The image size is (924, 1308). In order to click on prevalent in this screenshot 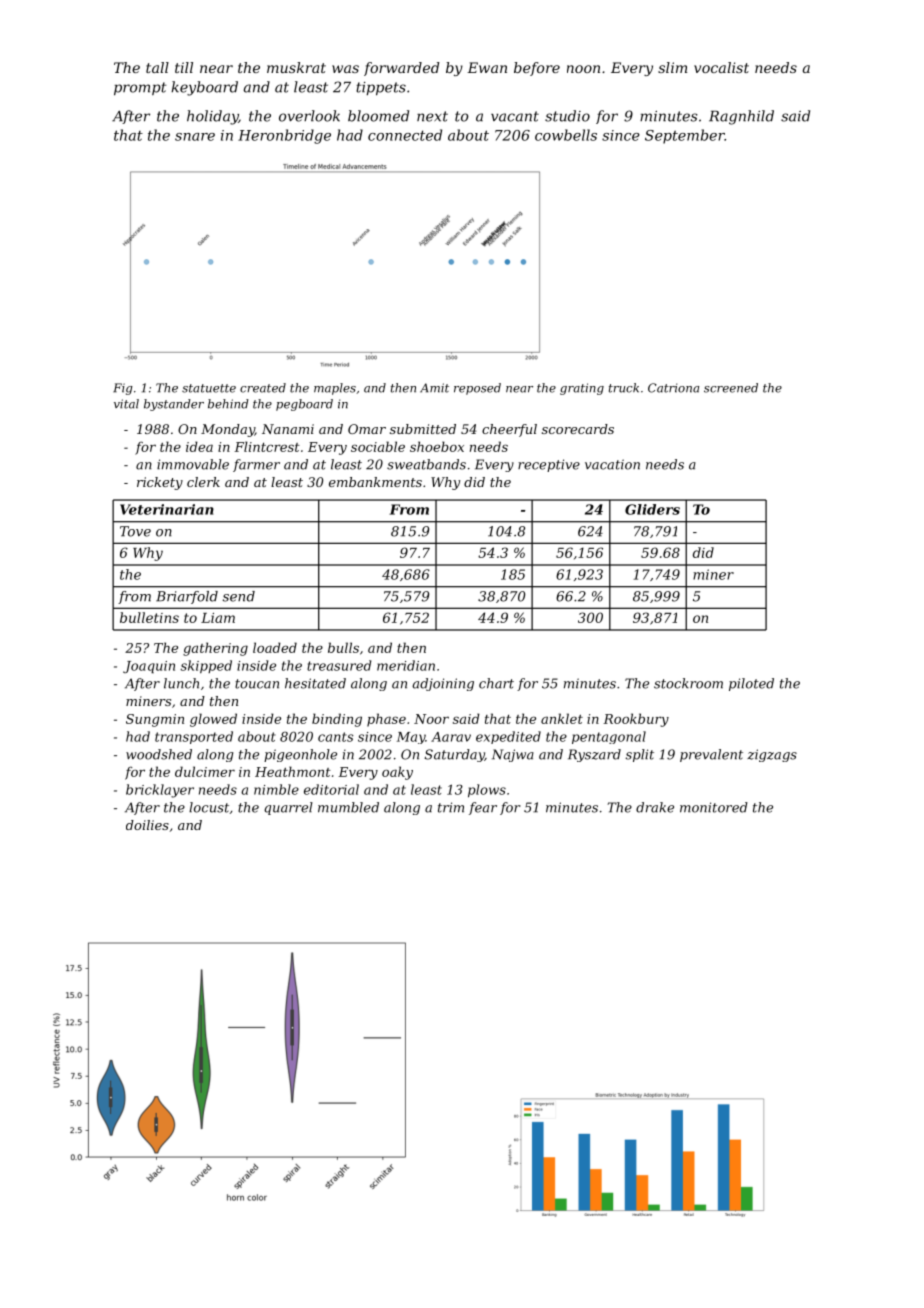, I will do `click(711, 755)`.
